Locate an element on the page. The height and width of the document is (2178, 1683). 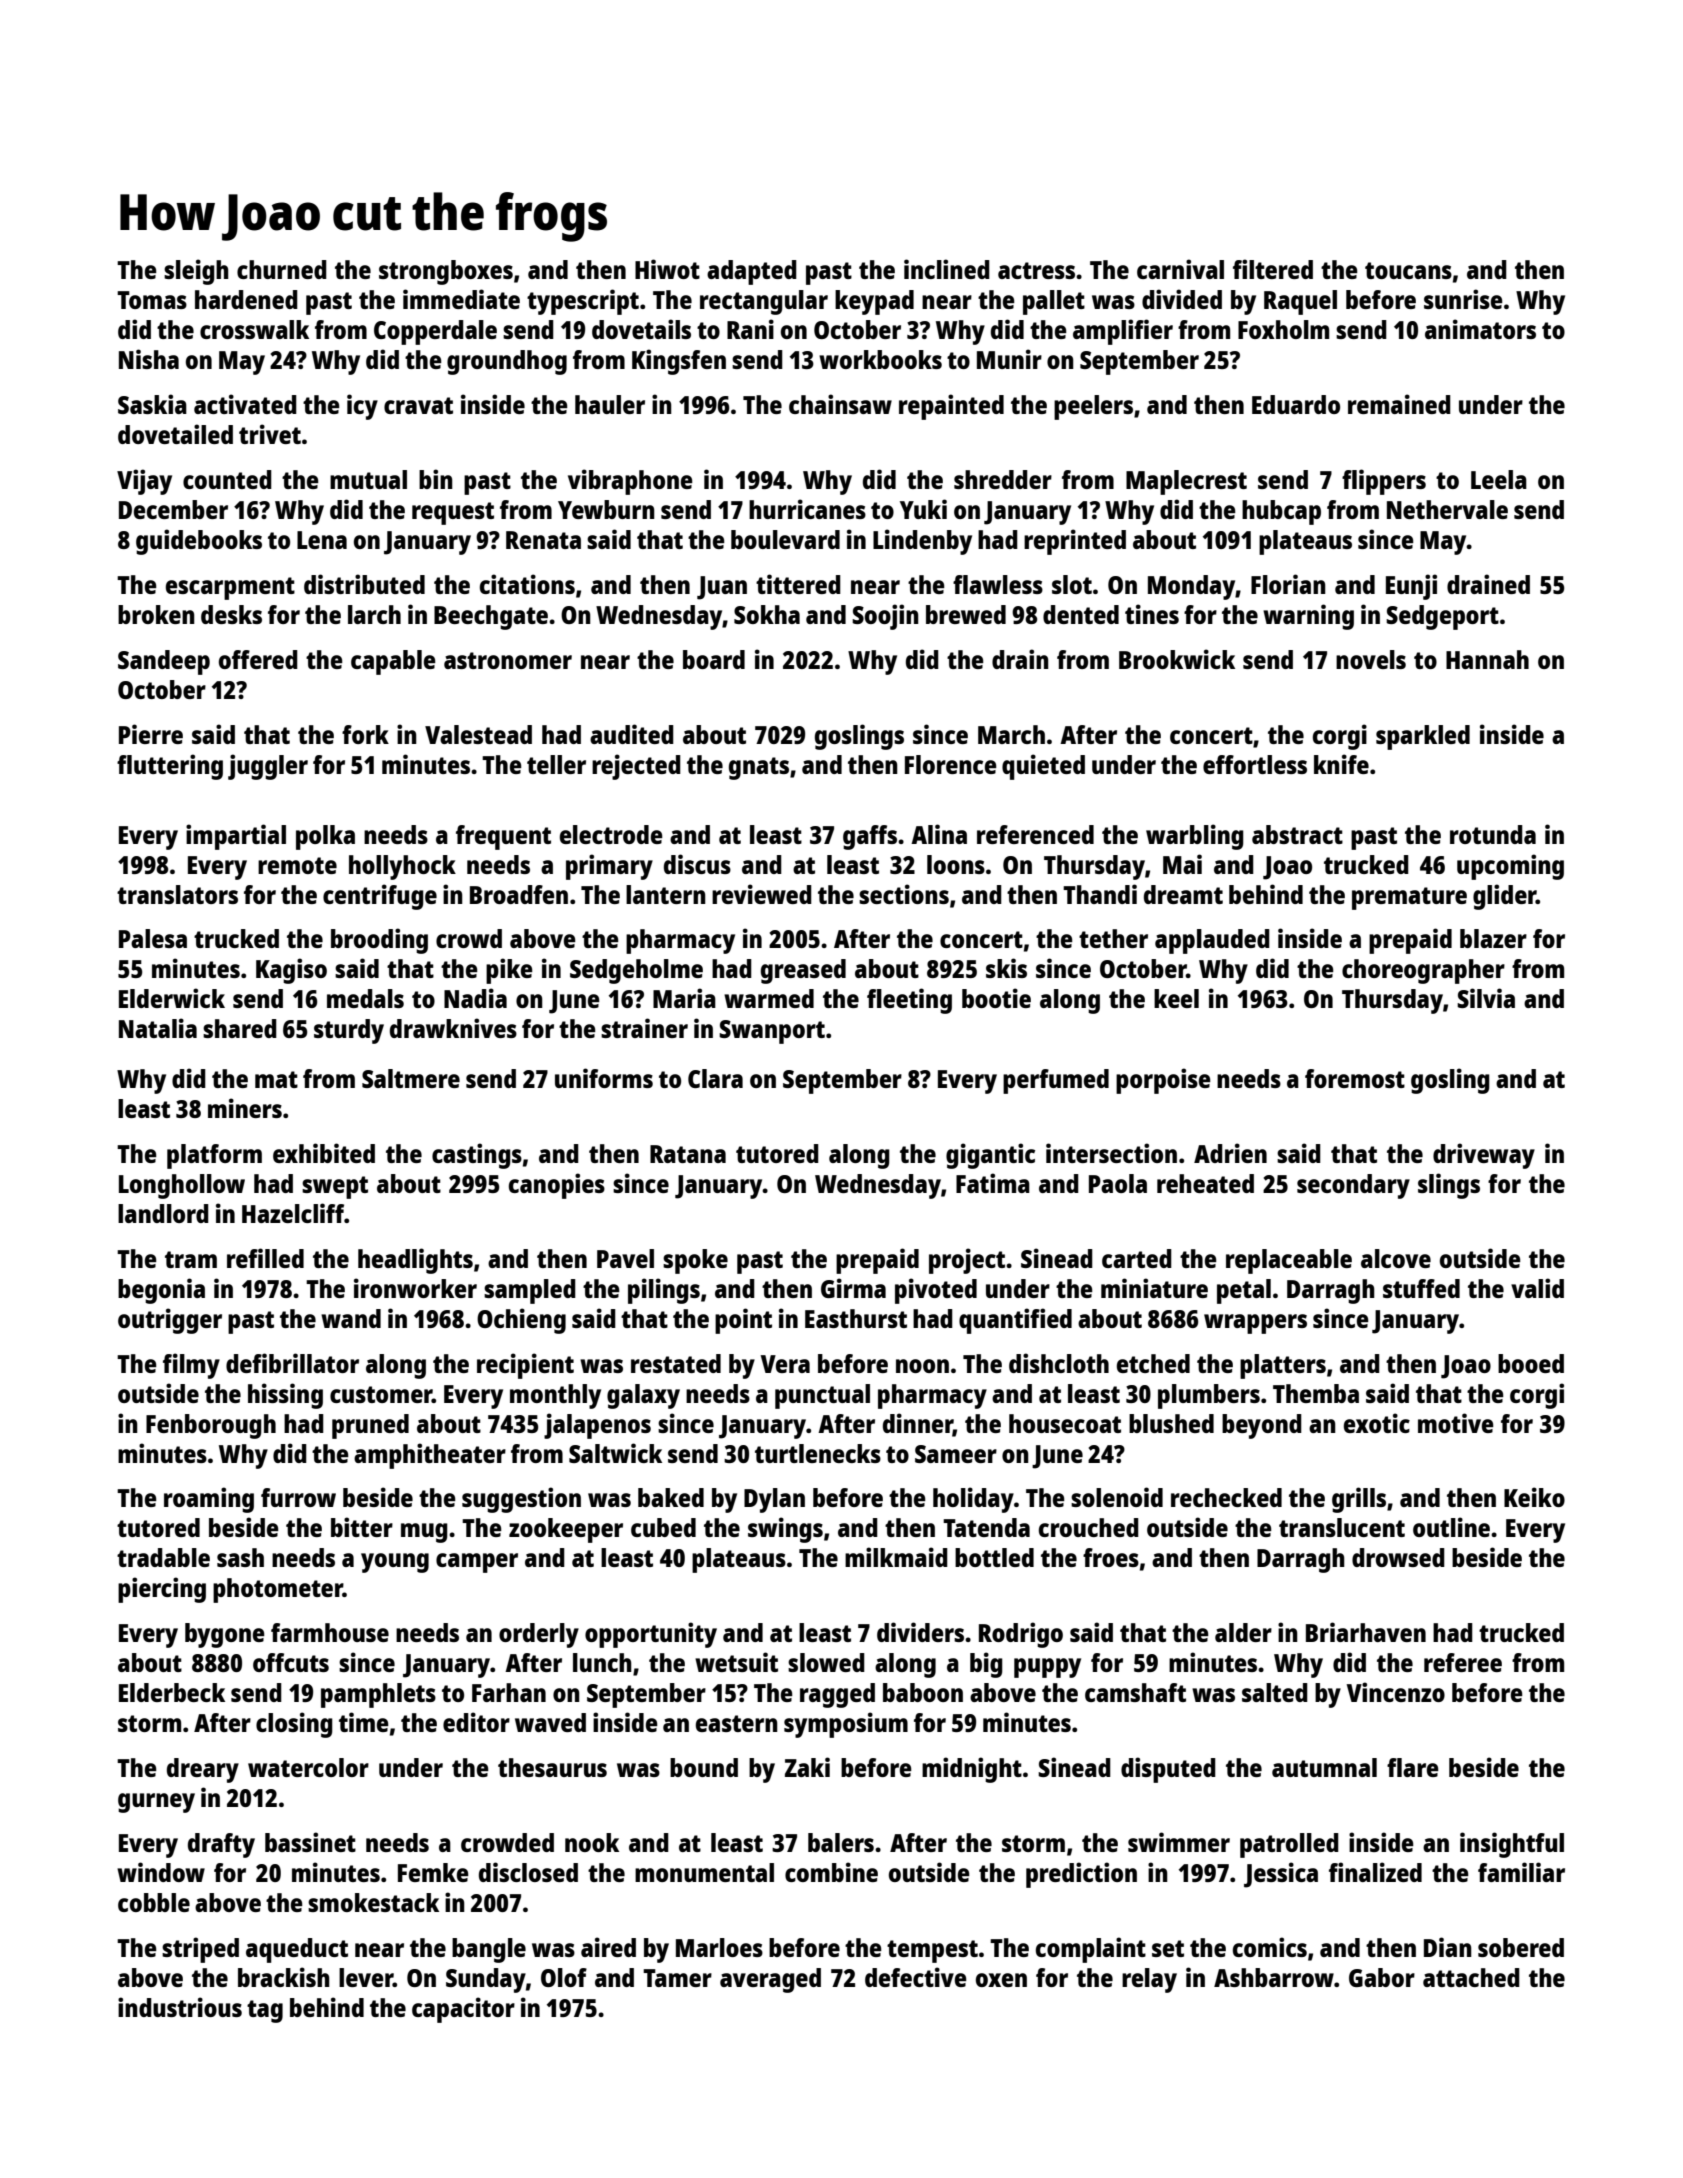
churned is located at coordinates (282, 269).
